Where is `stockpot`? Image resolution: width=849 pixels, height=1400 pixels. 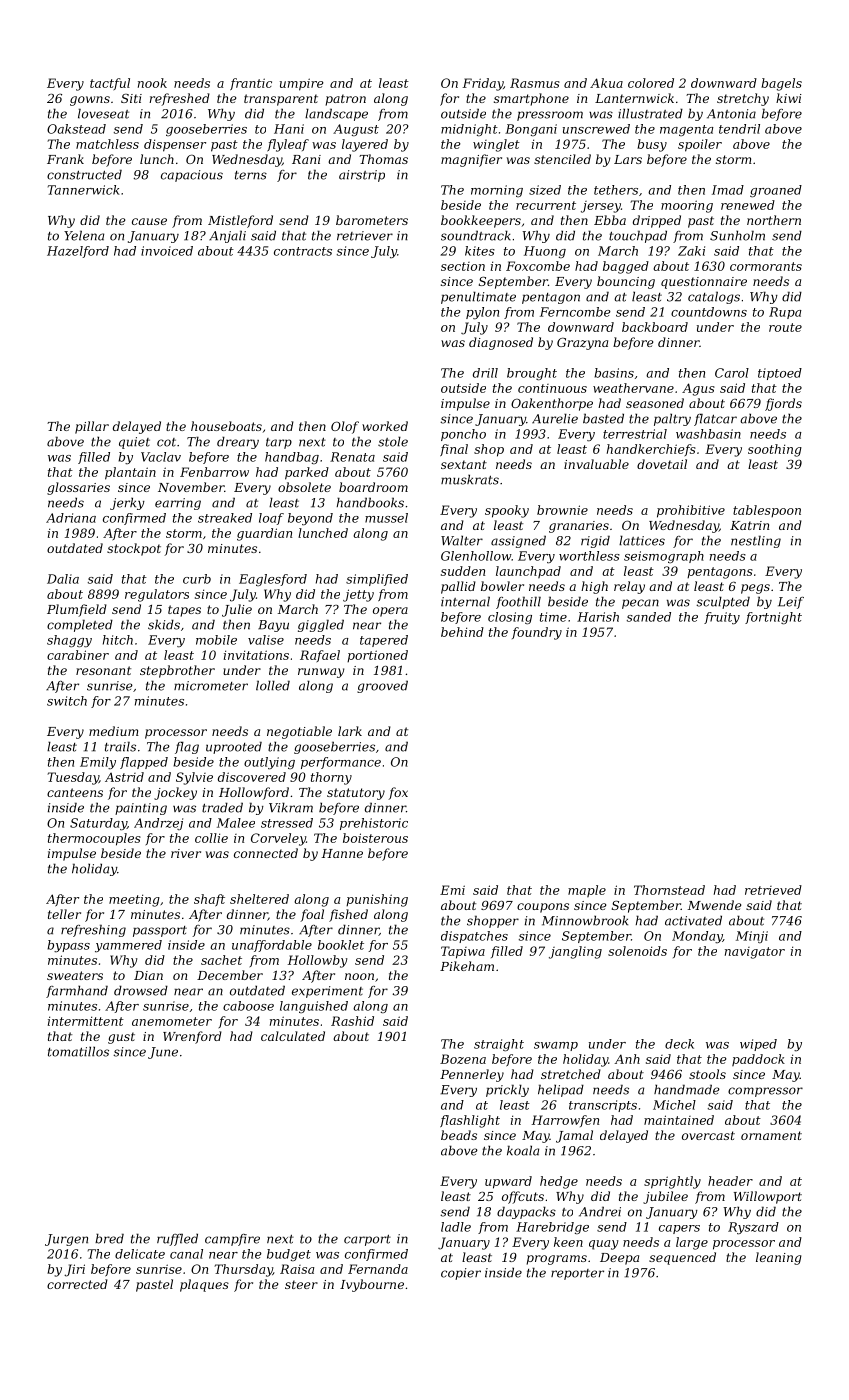 stockpot is located at coordinates (134, 549).
